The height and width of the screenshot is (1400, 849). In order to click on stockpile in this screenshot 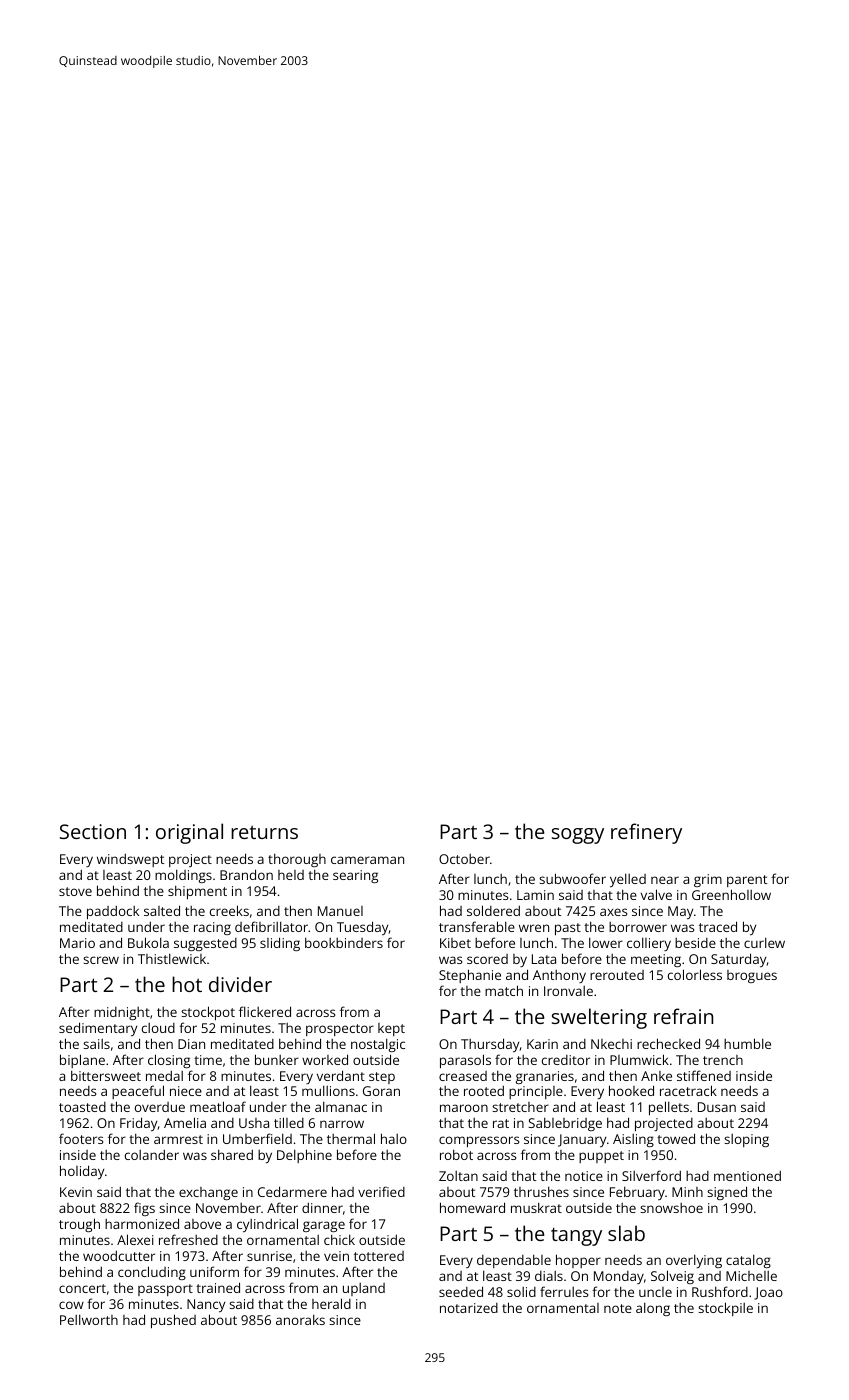, I will do `click(725, 1309)`.
